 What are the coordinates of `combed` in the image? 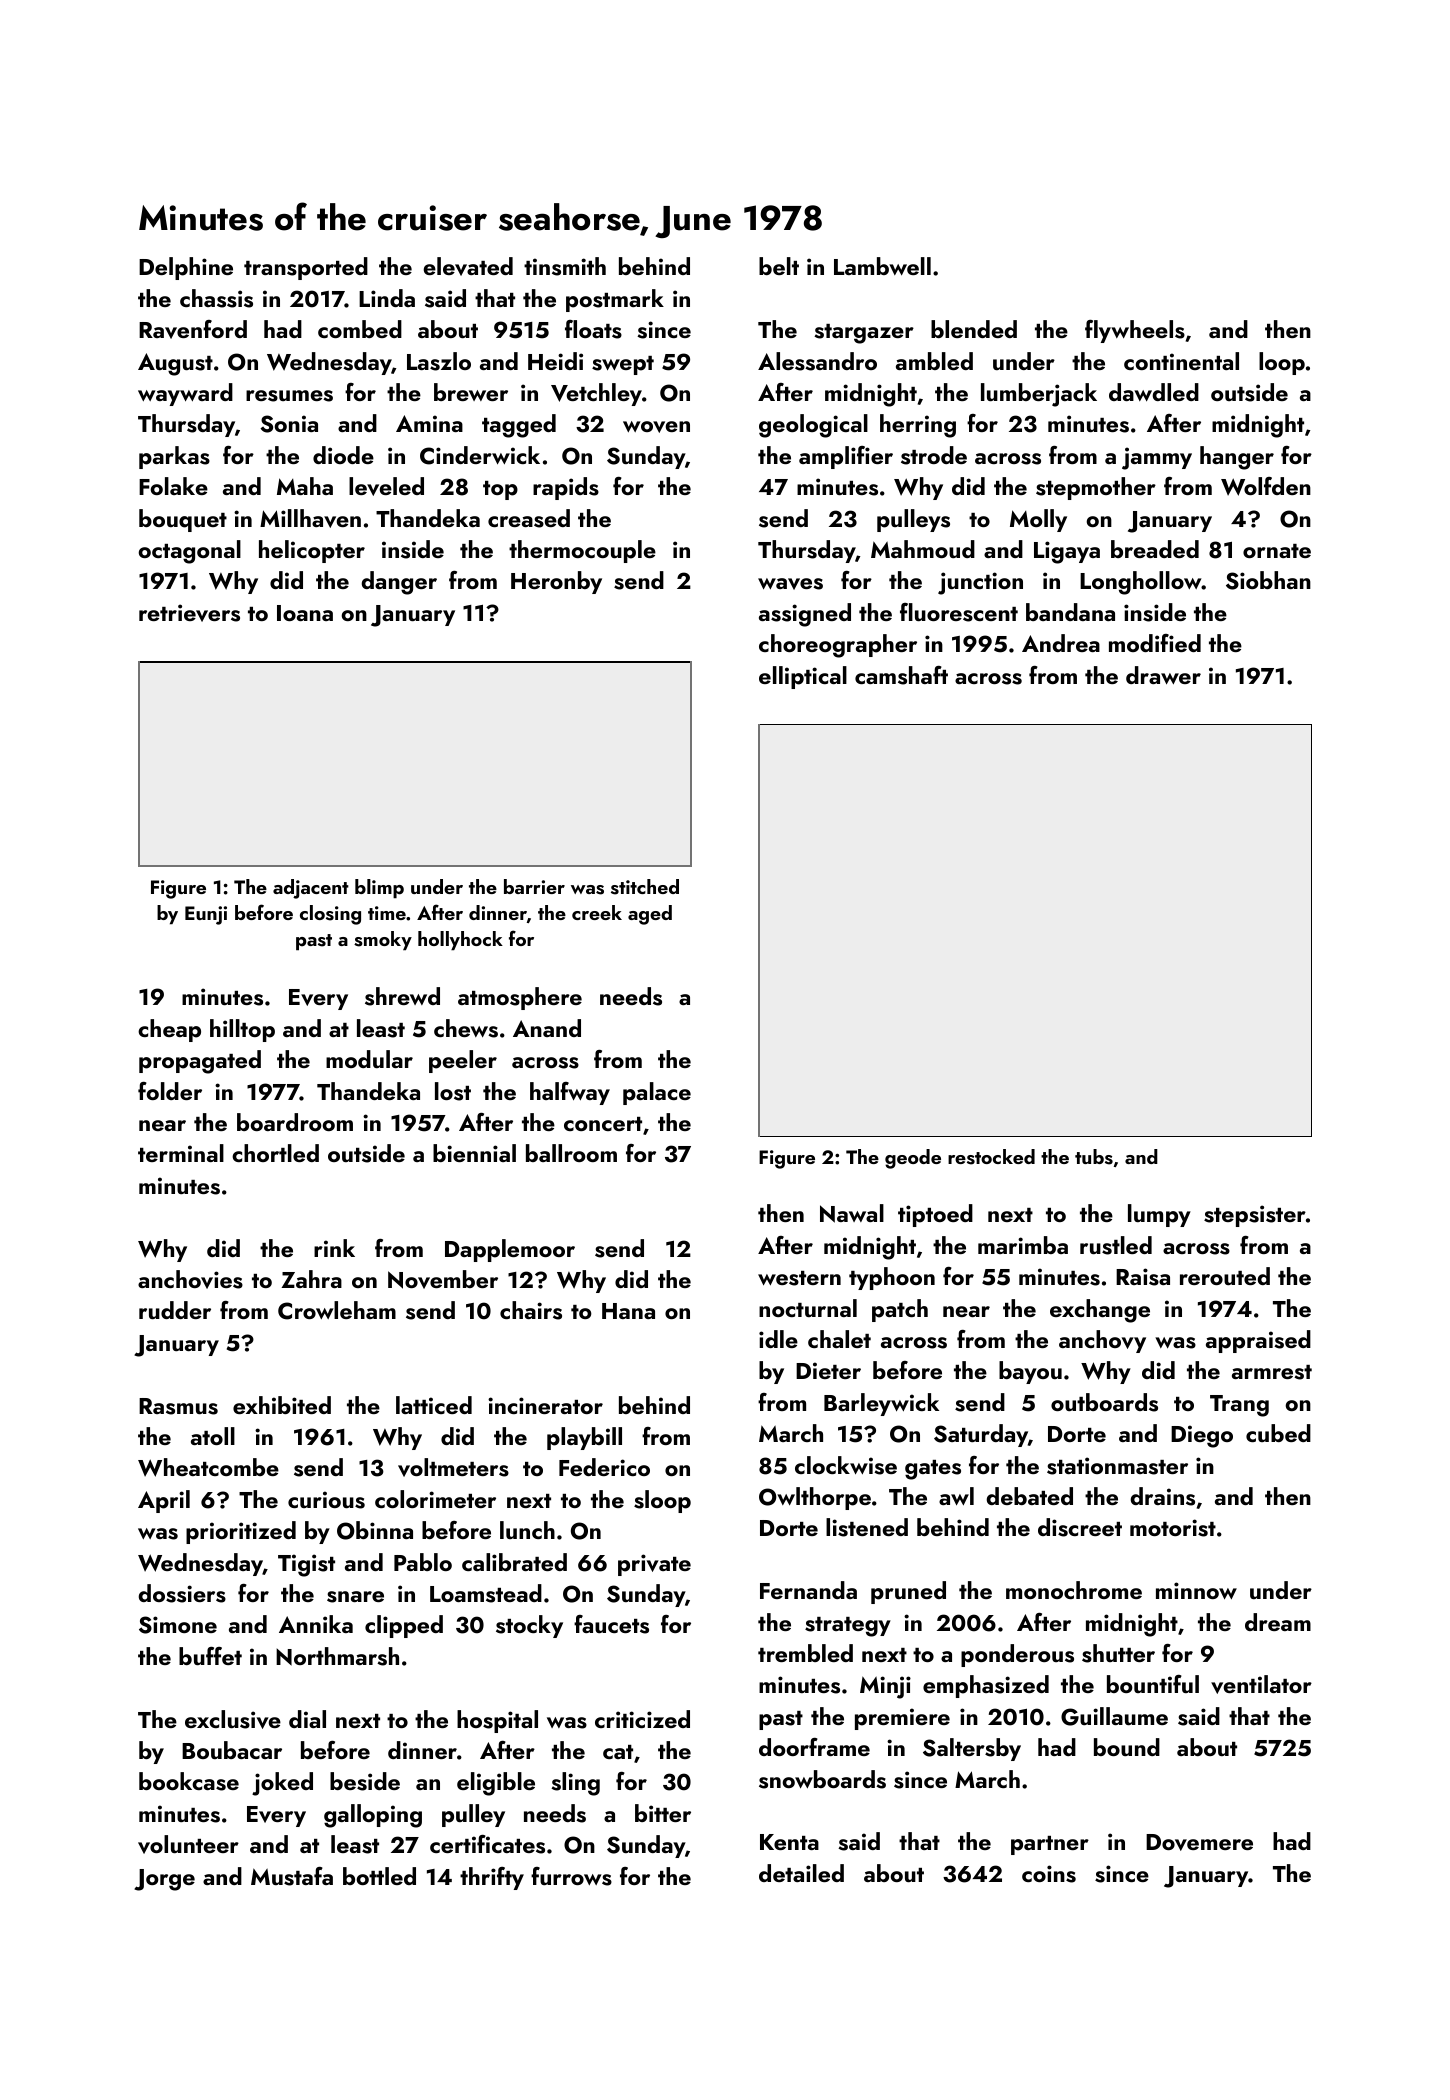 It's located at (360, 329).
